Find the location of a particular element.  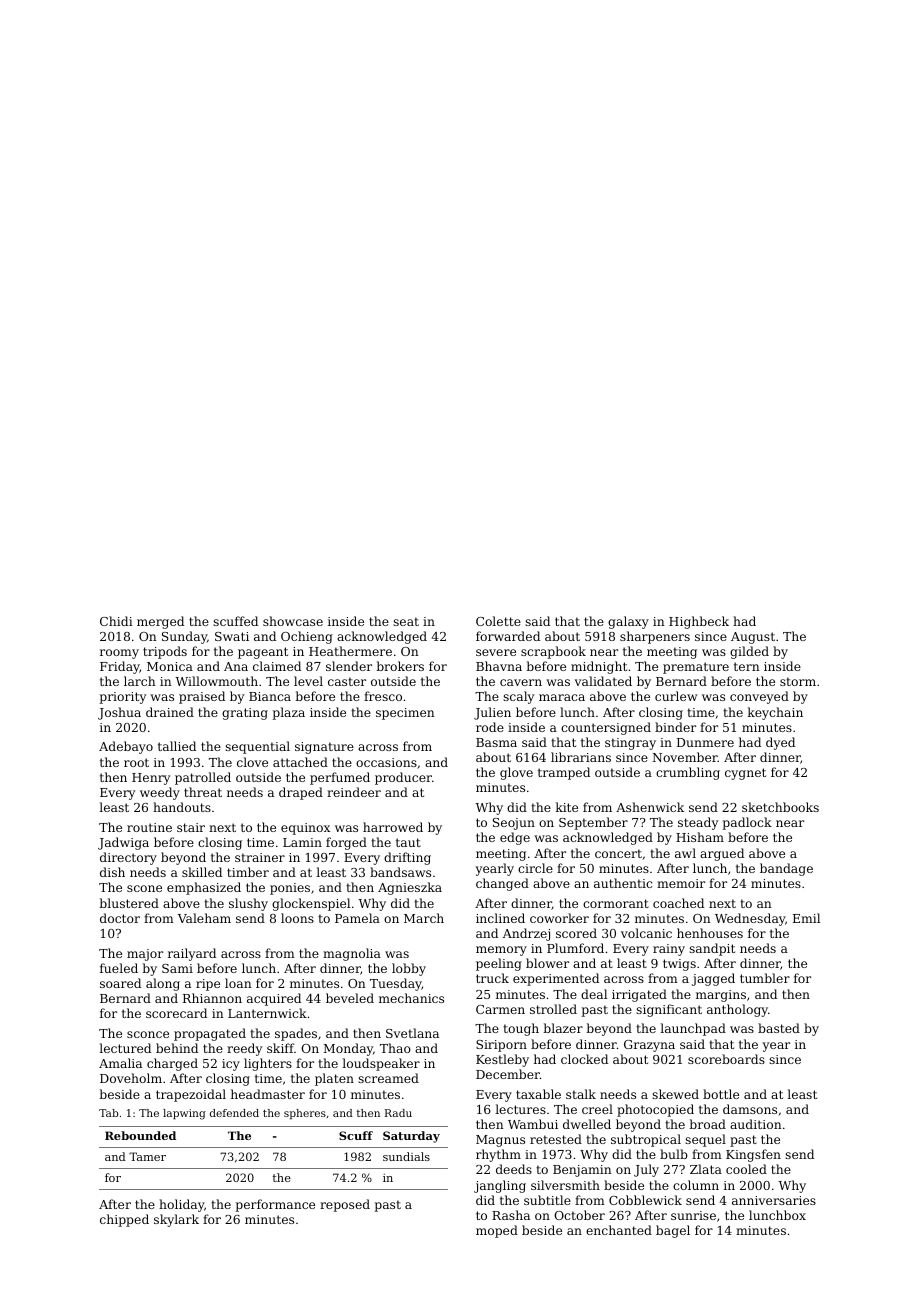

moped is located at coordinates (497, 1231).
